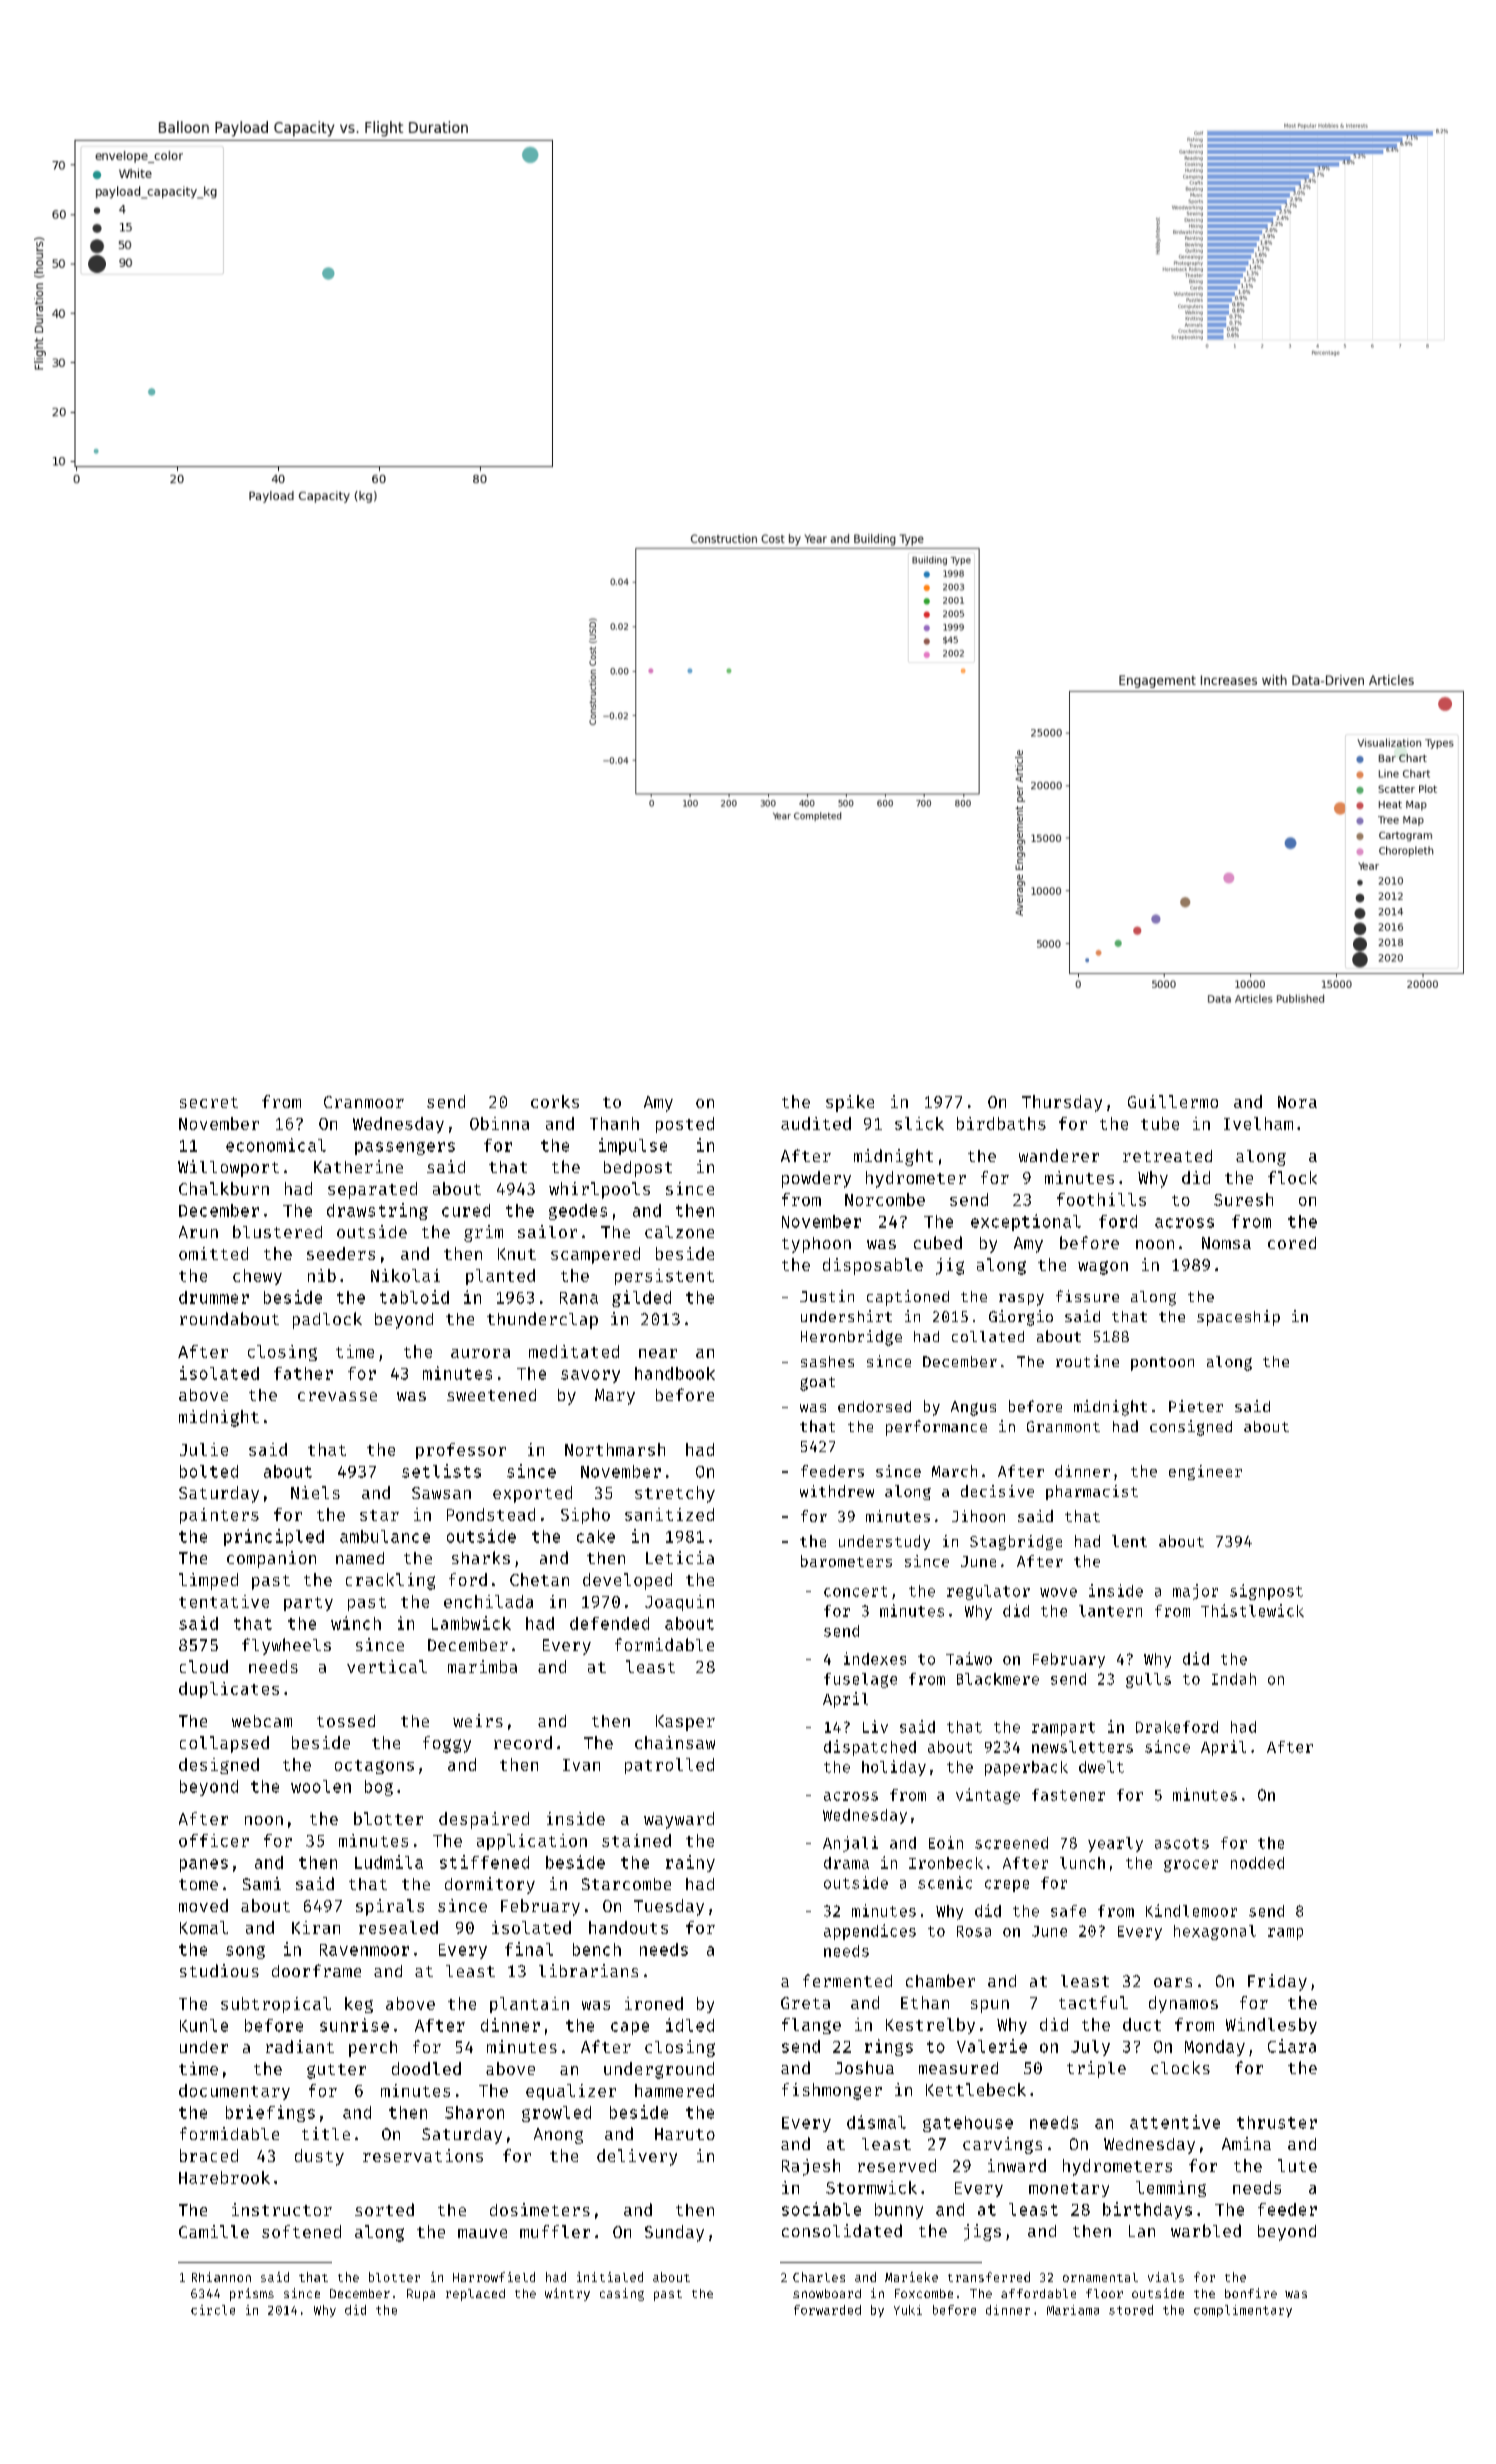 This screenshot has height=2464, width=1496. What do you see at coordinates (1173, 1101) in the screenshot?
I see `Guillermo` at bounding box center [1173, 1101].
